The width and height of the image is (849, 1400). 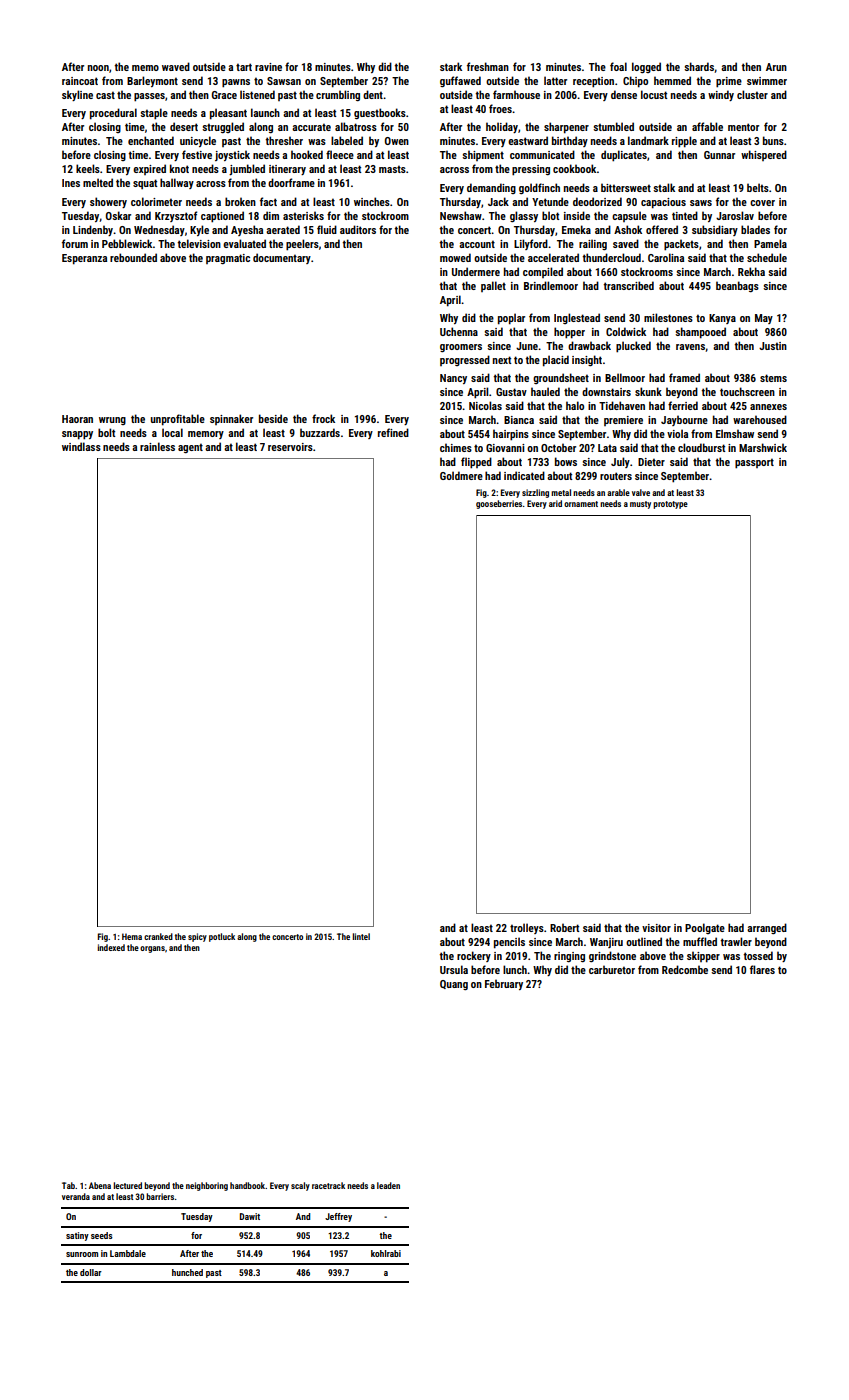 What do you see at coordinates (397, 141) in the image?
I see `Owen` at bounding box center [397, 141].
